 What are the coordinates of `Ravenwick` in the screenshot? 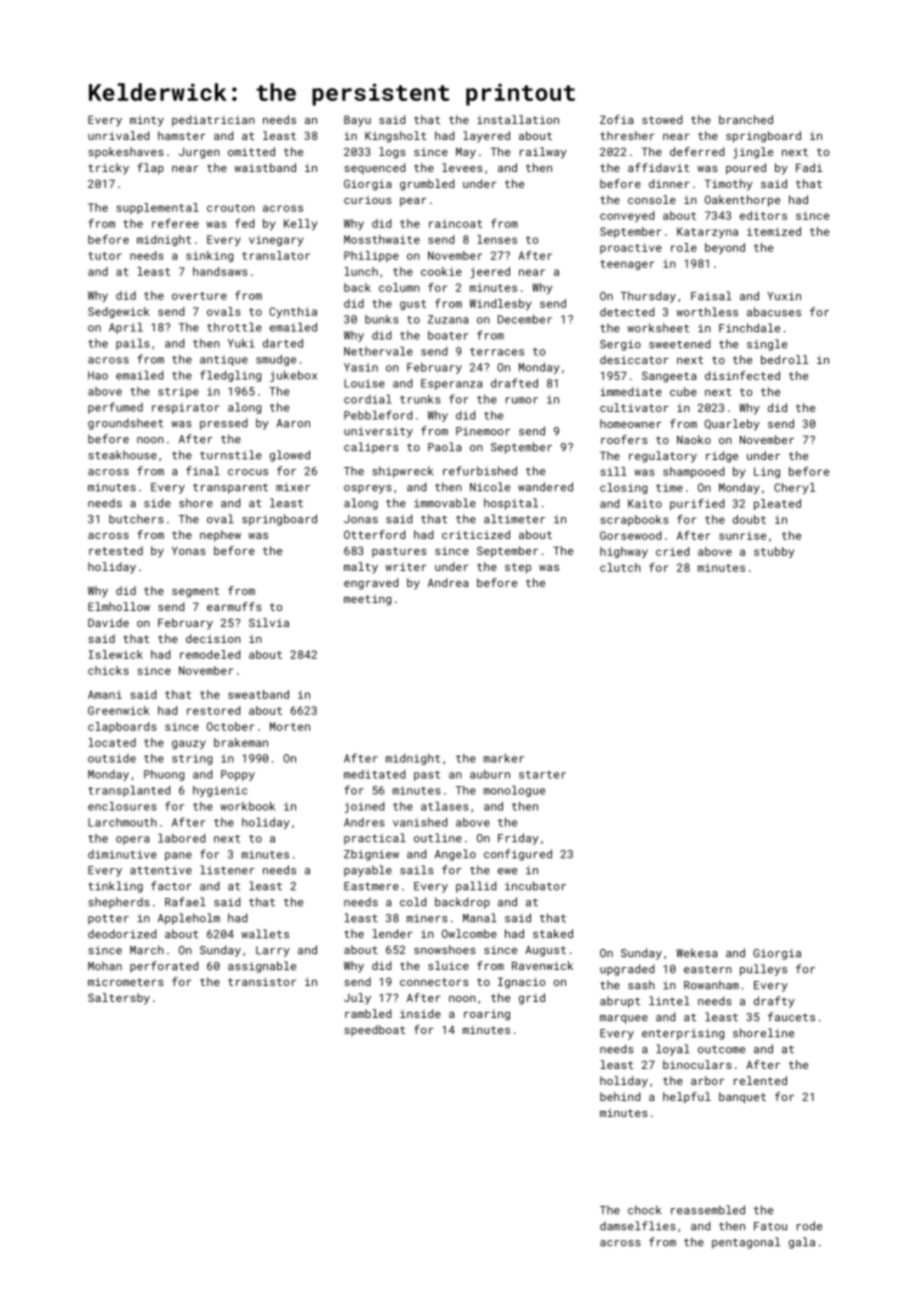 It's located at (542, 965).
